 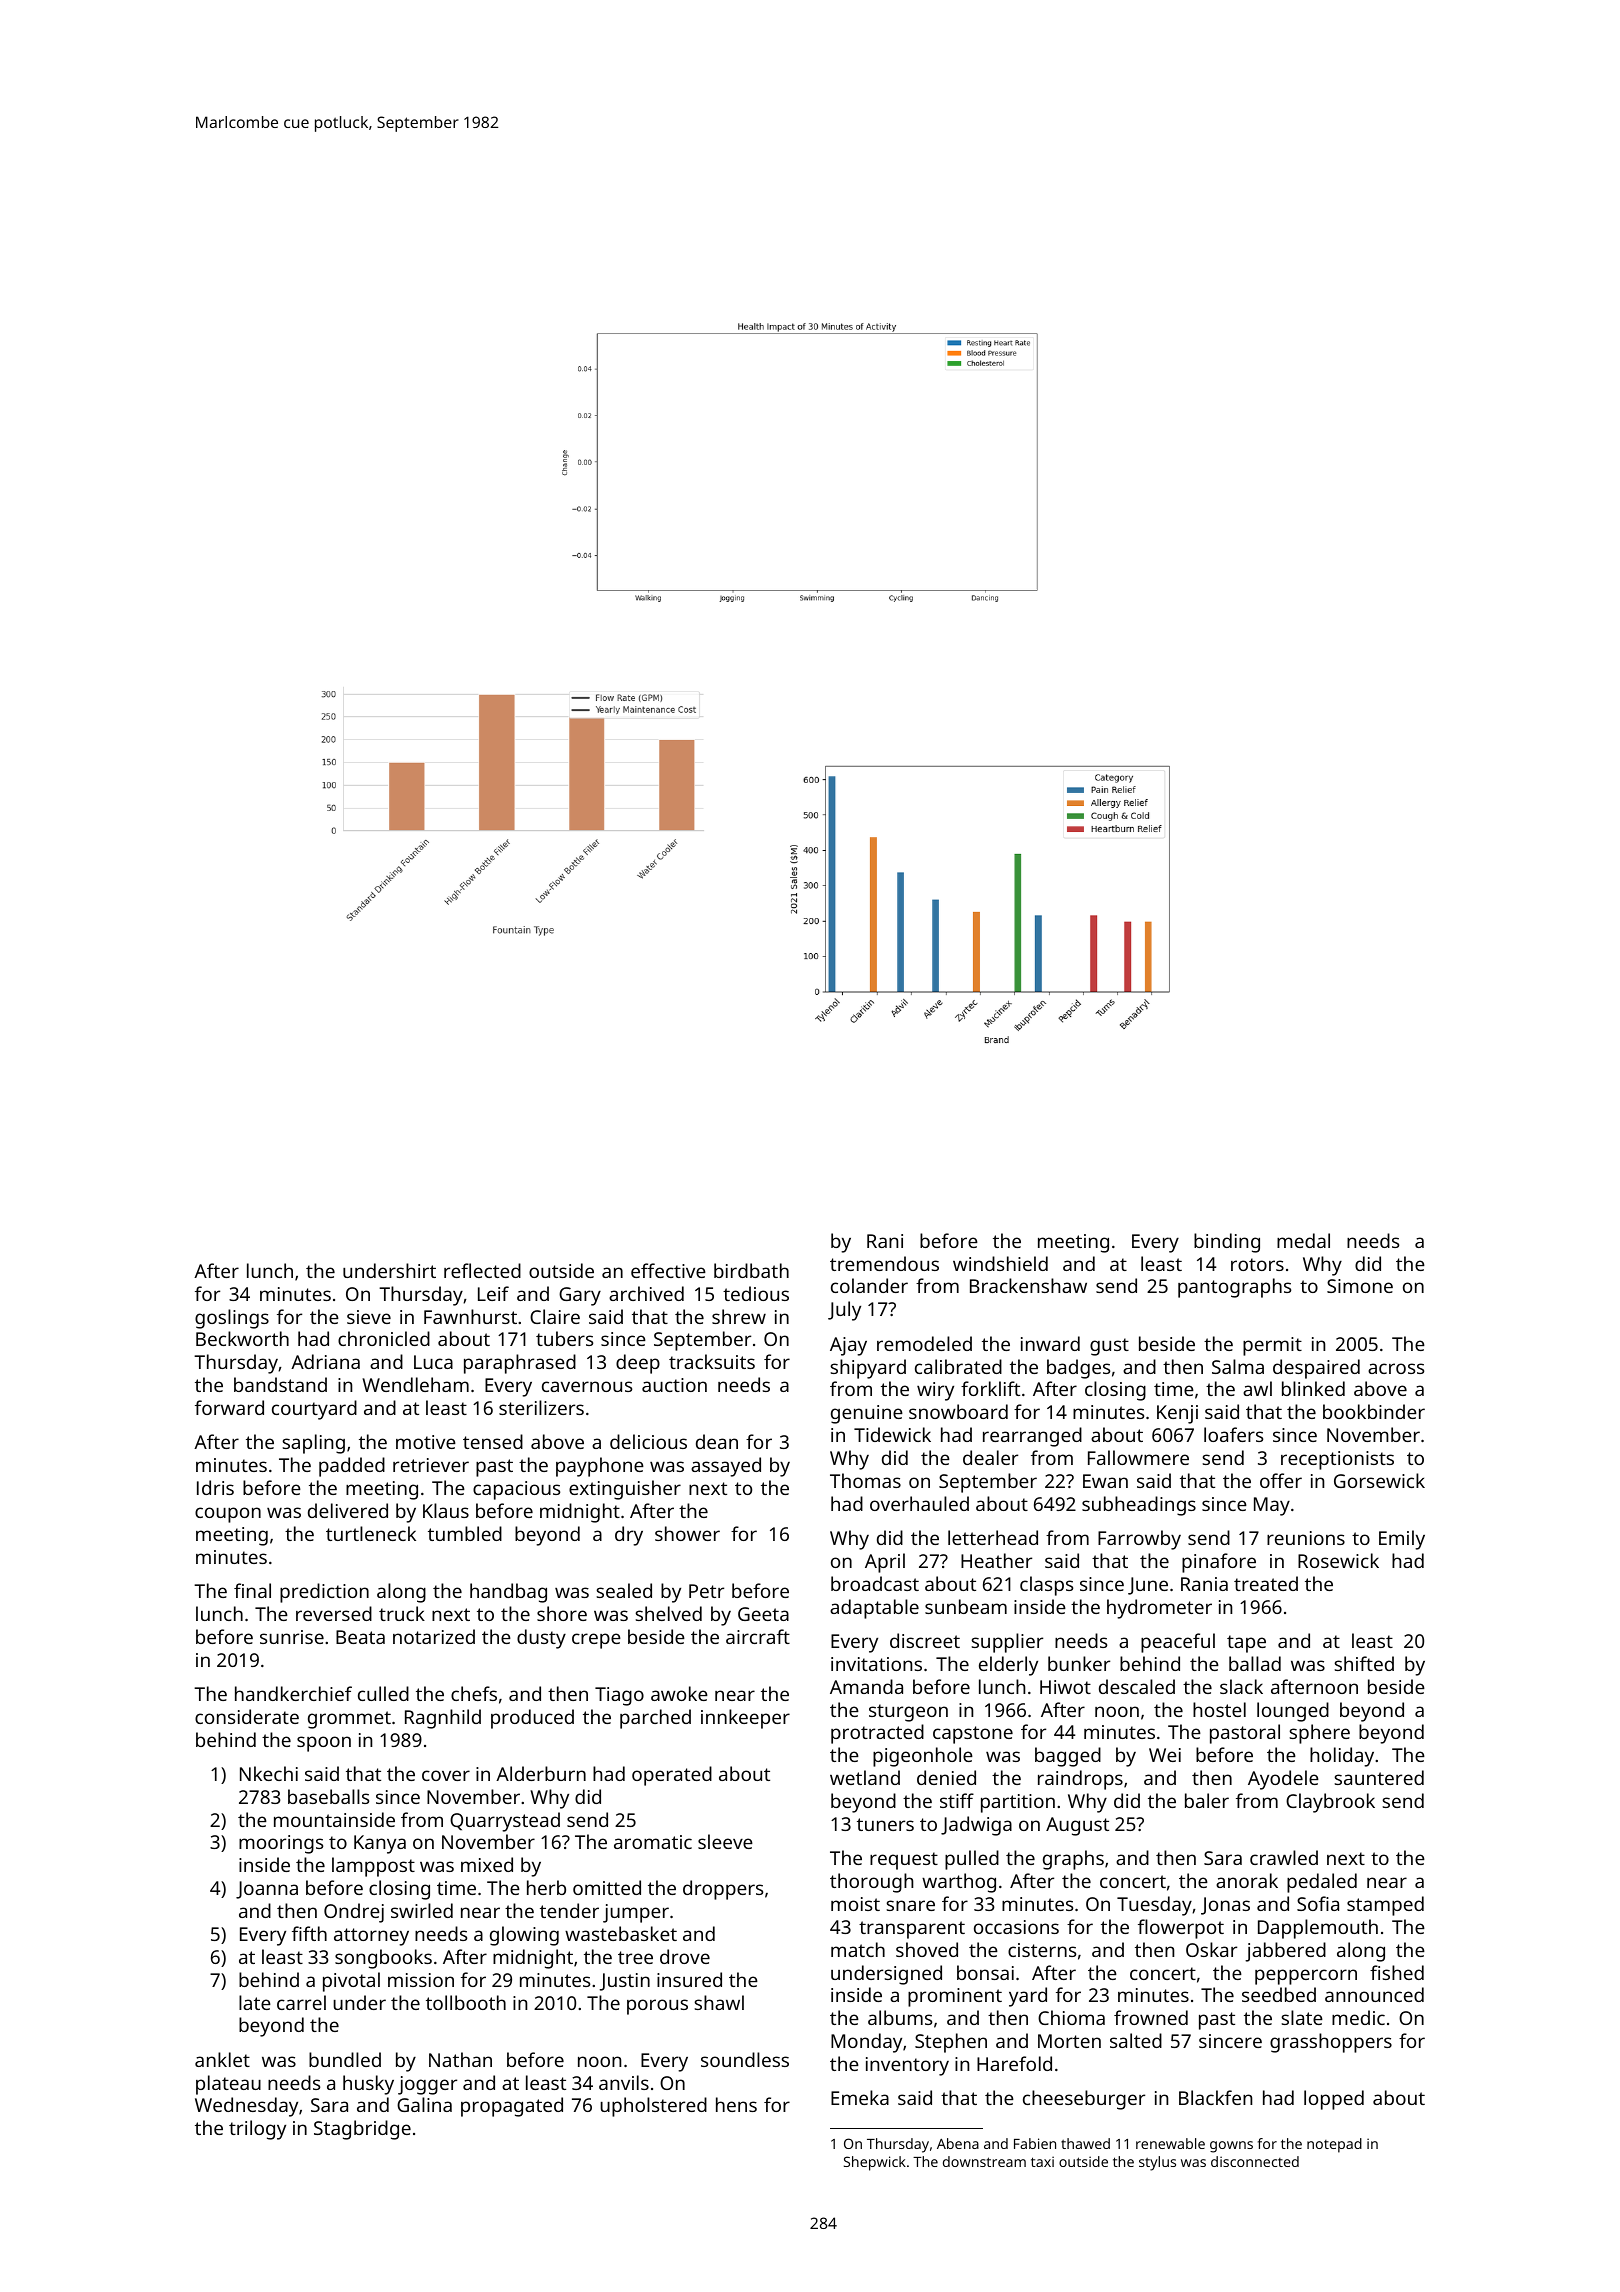 I want to click on delivered, so click(x=348, y=1510).
